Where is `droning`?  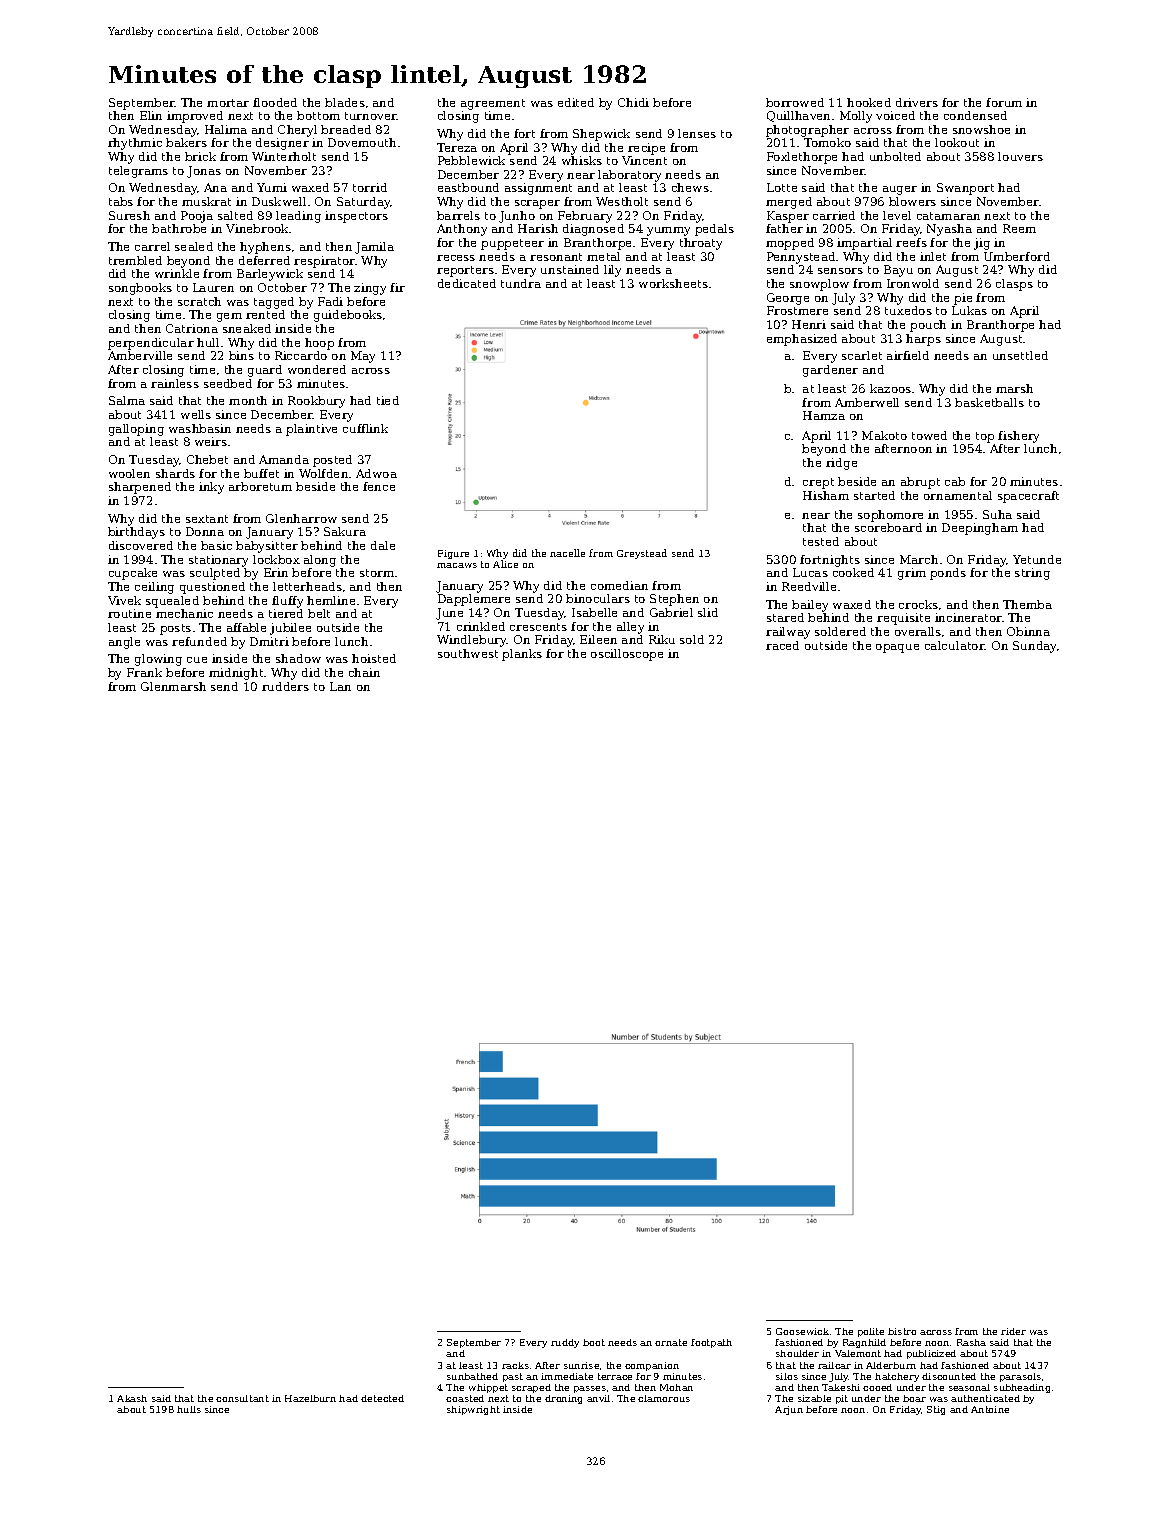 droning is located at coordinates (563, 1399).
